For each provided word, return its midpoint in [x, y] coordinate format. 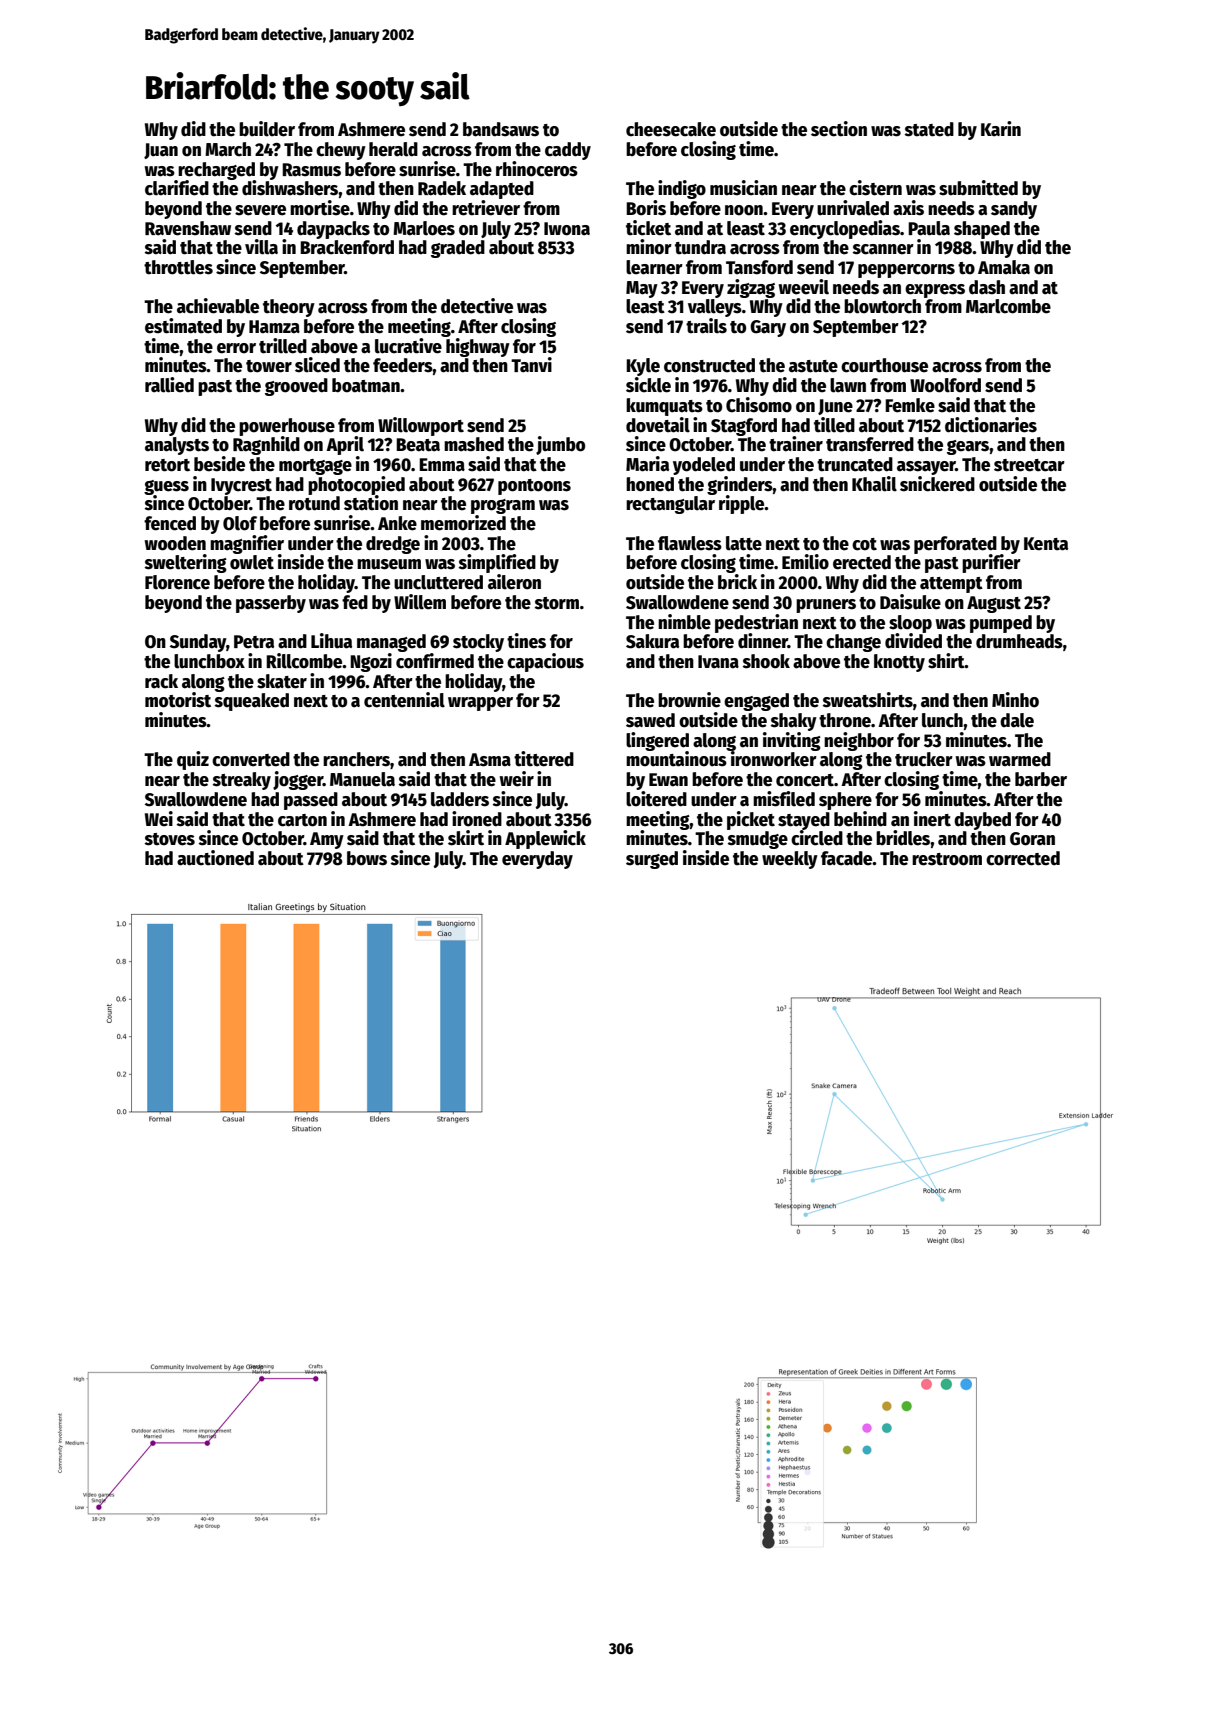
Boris [646, 208]
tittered [544, 759]
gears [968, 447]
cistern [875, 188]
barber [1041, 779]
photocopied [356, 485]
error [236, 348]
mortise [320, 208]
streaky [242, 781]
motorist [178, 700]
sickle [648, 385]
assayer [926, 468]
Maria [647, 464]
